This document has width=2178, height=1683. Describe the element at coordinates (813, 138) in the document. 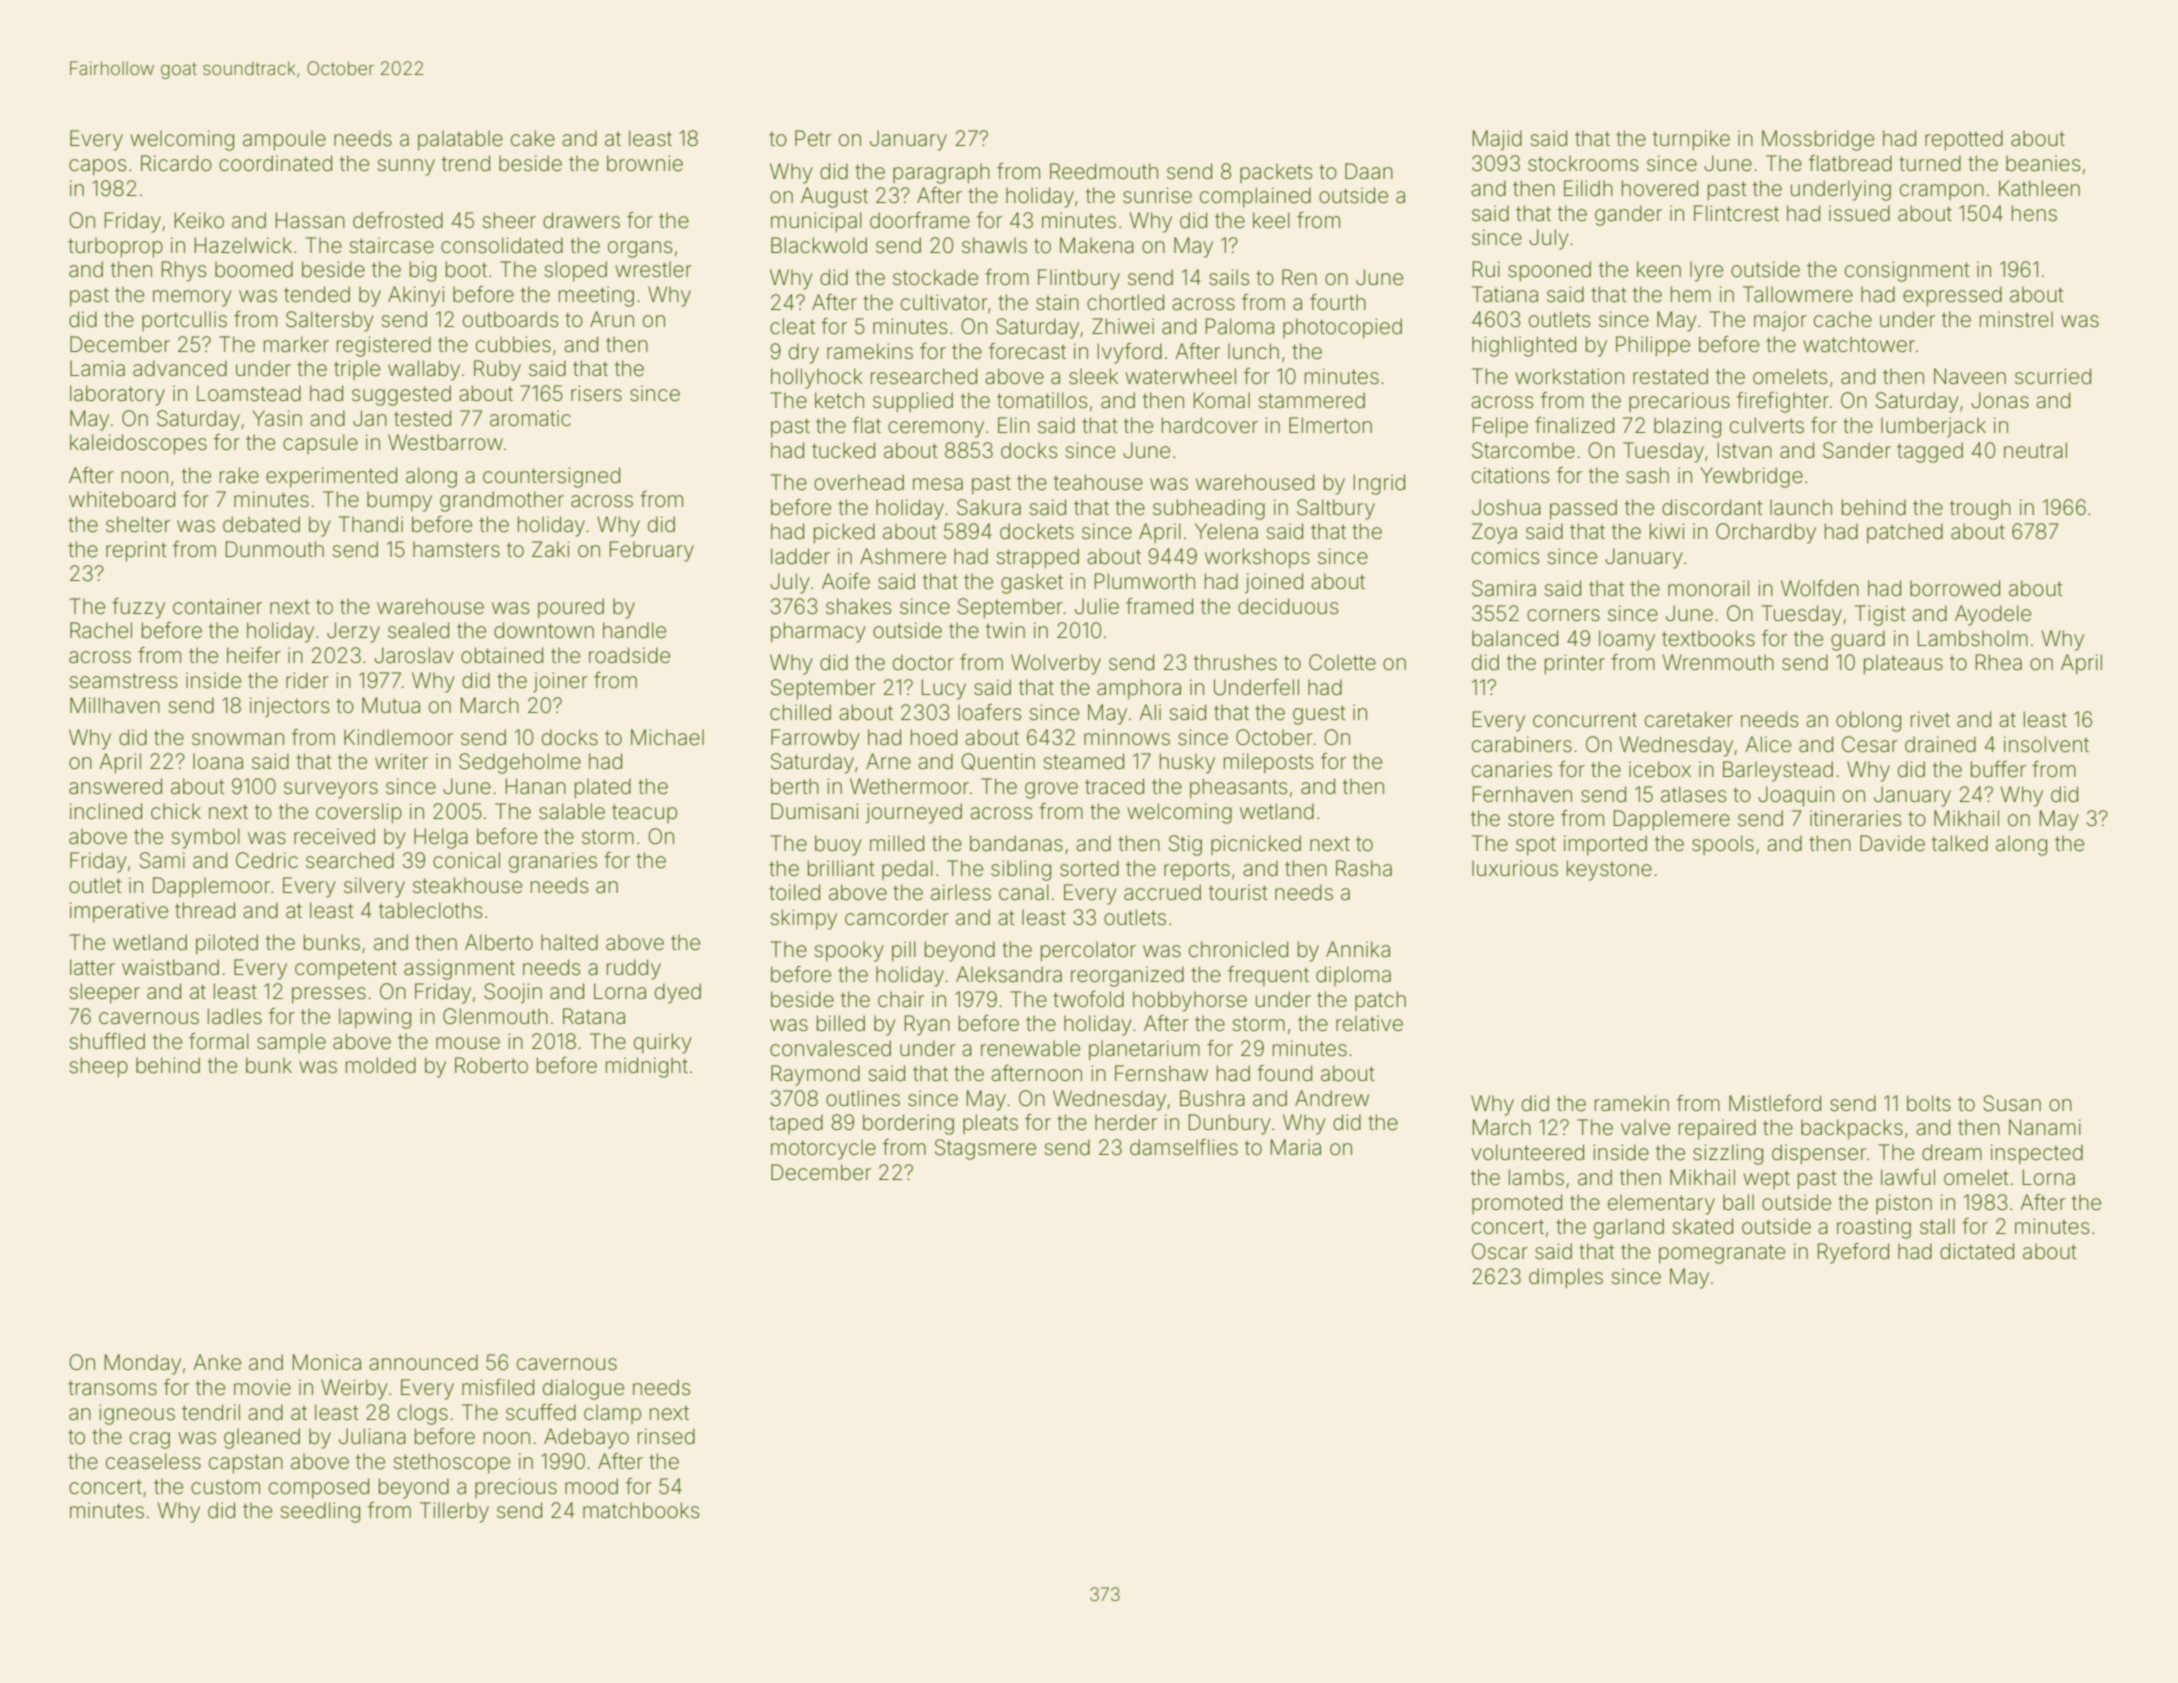

I see `Petr` at that location.
